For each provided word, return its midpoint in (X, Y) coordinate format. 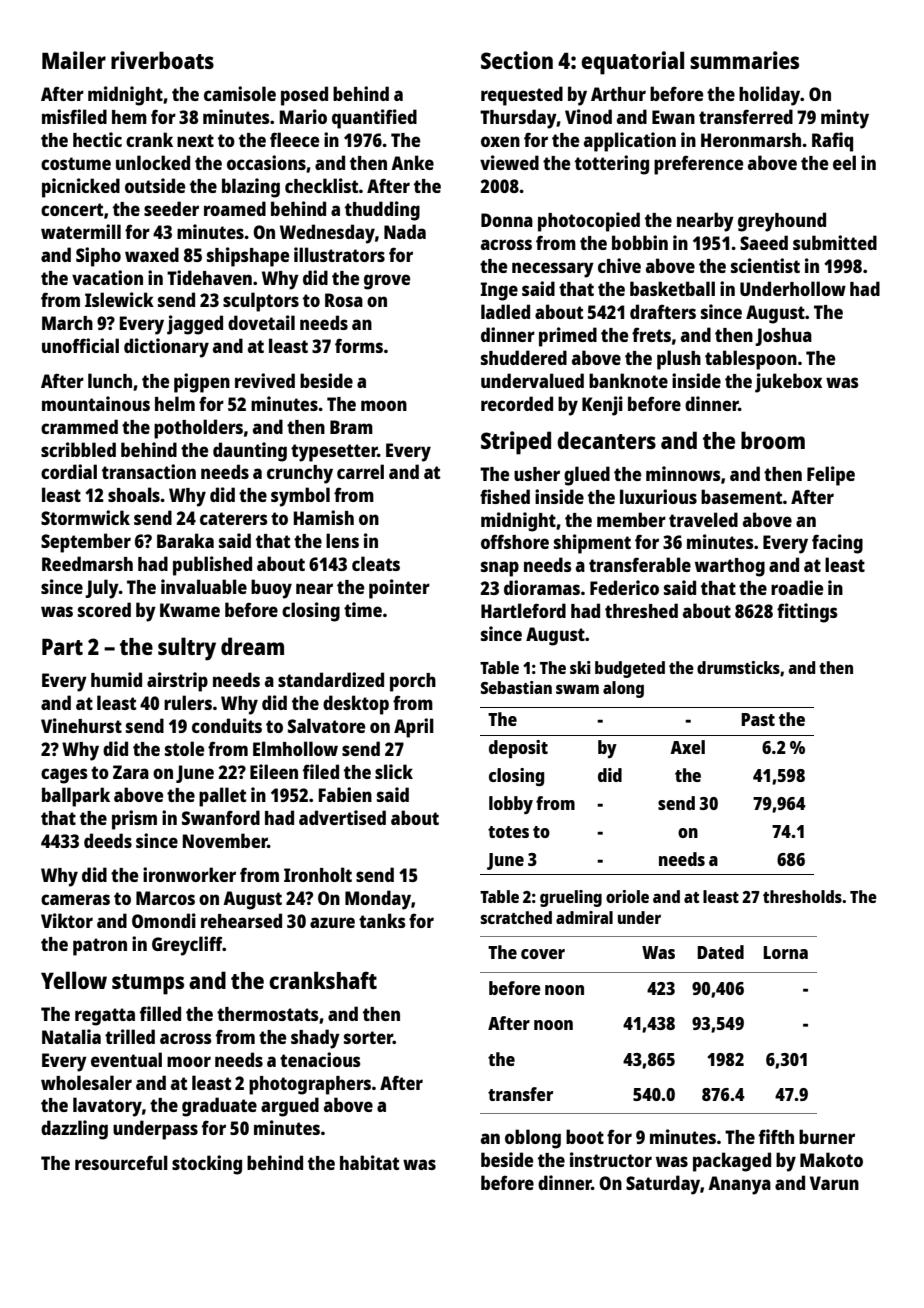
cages (64, 776)
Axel (687, 747)
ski (580, 667)
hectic (97, 139)
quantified (374, 119)
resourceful (121, 1162)
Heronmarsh (751, 140)
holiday (770, 96)
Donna (507, 220)
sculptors (261, 302)
